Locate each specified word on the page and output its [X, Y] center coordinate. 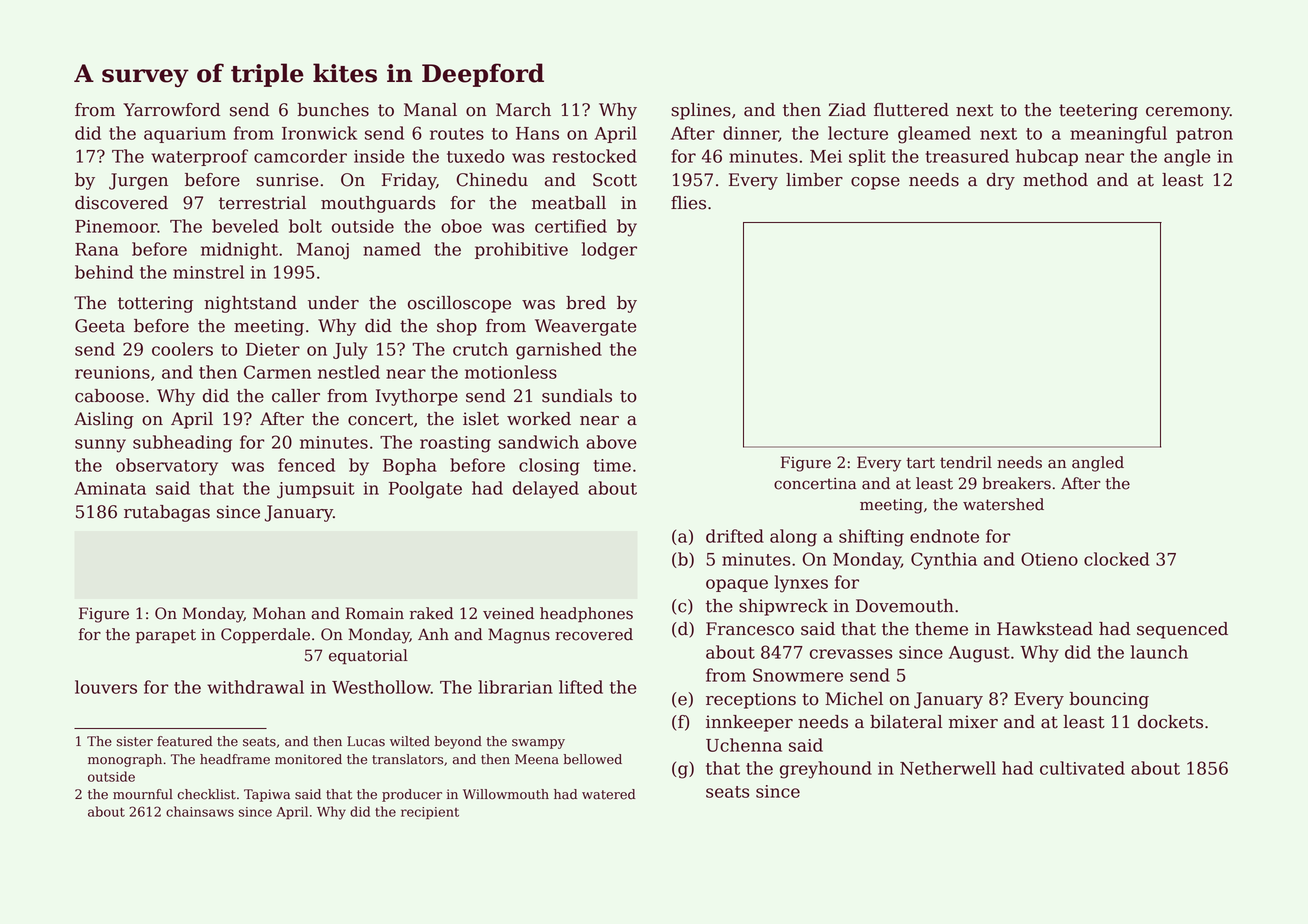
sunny [100, 446]
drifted [735, 536]
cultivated [1082, 768]
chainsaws [200, 811]
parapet [166, 636]
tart [920, 463]
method [1055, 180]
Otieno [1049, 559]
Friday [409, 181]
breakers [1016, 483]
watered [608, 794]
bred [586, 303]
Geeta [100, 326]
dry [1001, 181]
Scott [615, 180]
